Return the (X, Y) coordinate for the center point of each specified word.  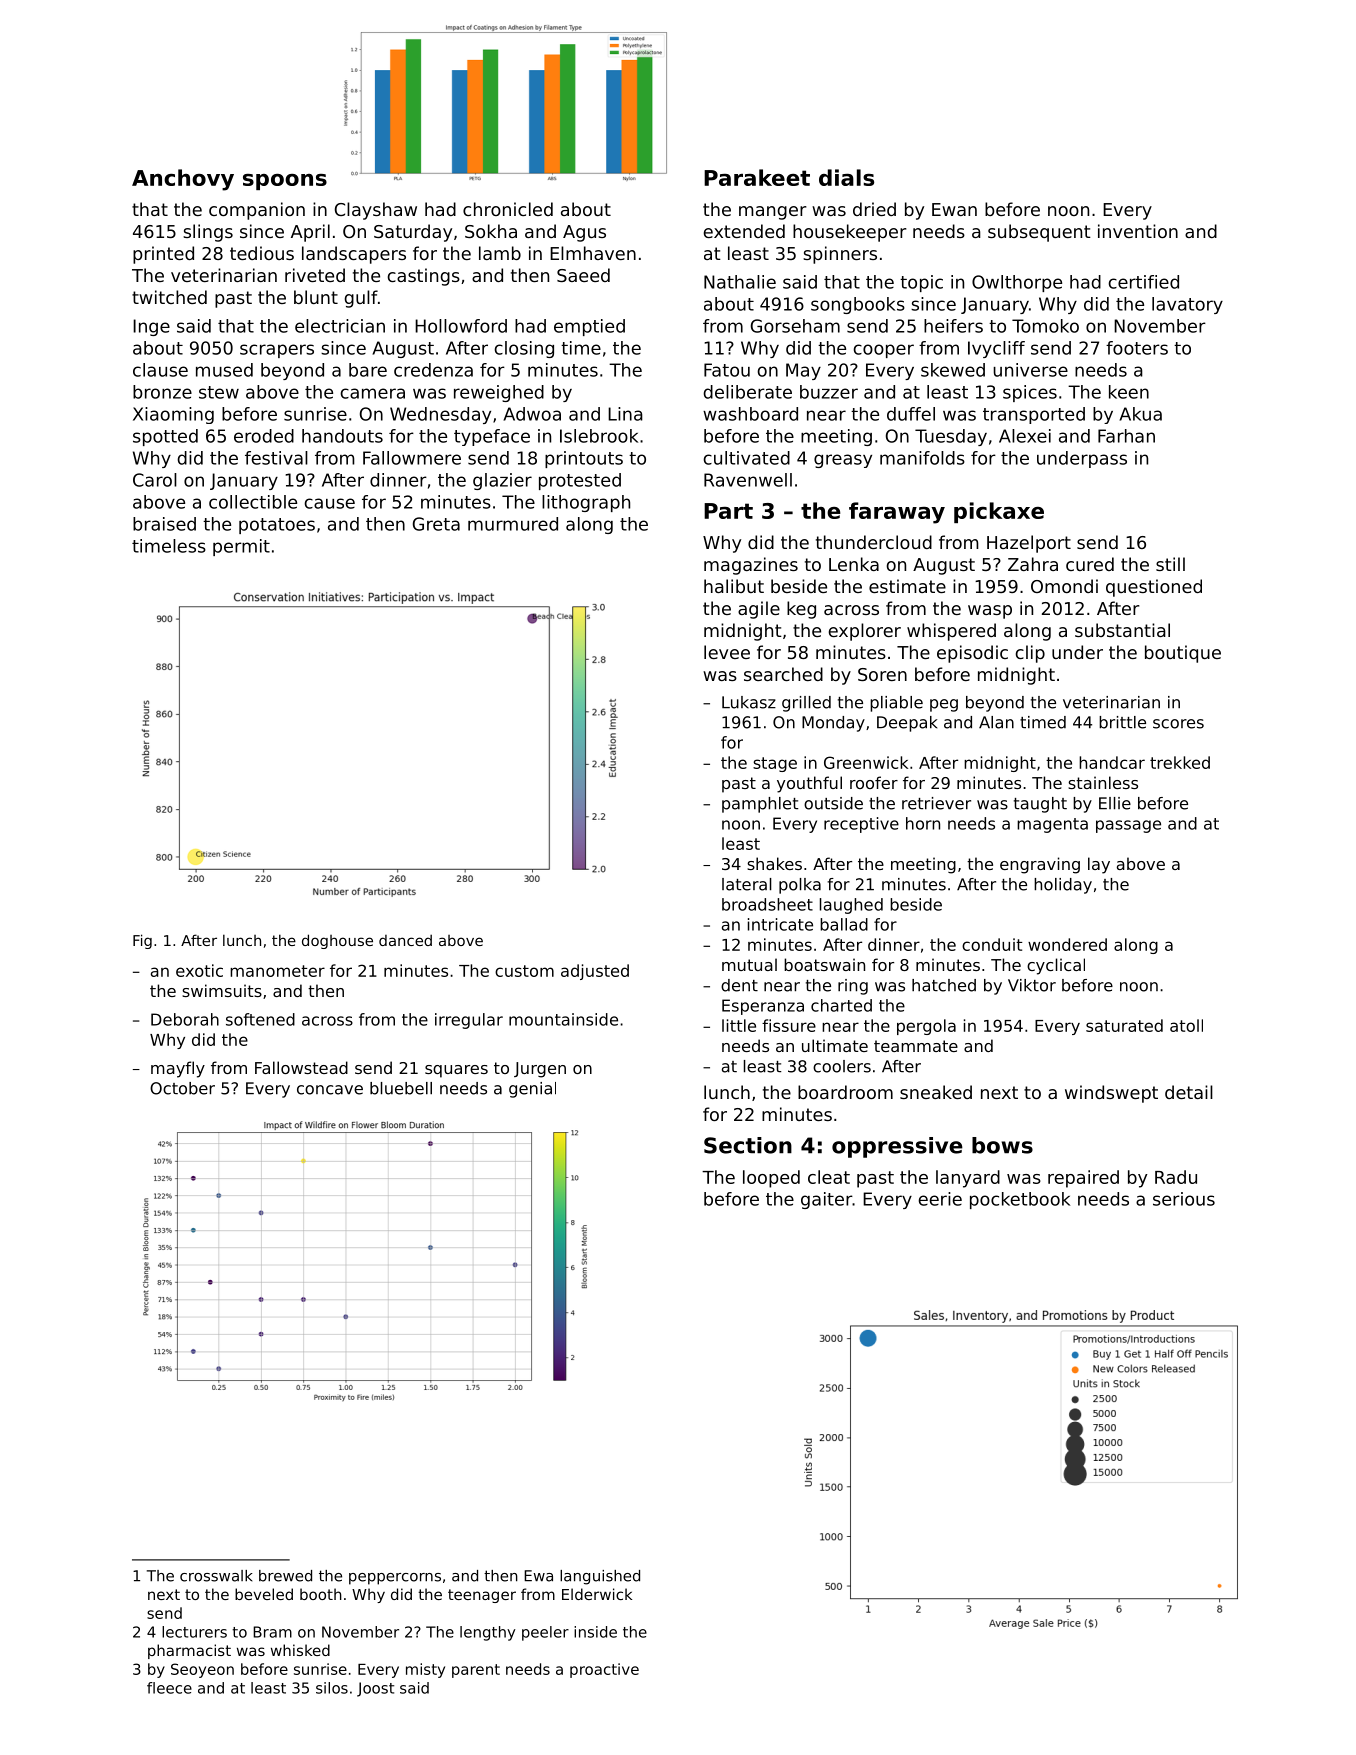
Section (748, 1145)
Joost (375, 1689)
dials (846, 177)
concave (330, 1090)
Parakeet (757, 177)
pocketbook (1020, 1200)
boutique (1183, 654)
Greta (436, 524)
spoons (285, 182)
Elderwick (597, 1594)
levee (727, 652)
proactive (604, 1670)
